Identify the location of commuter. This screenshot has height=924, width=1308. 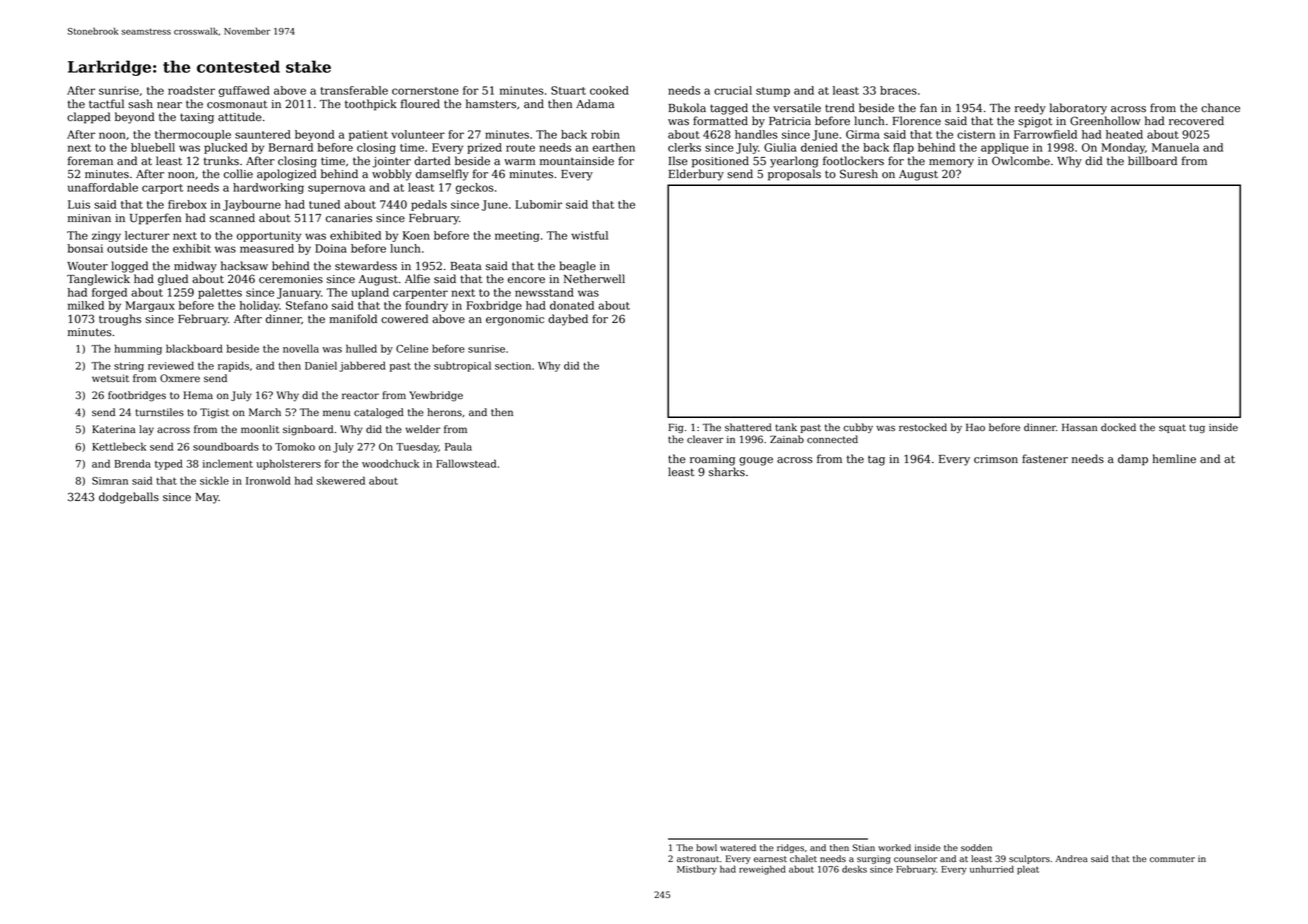
(1172, 859).
